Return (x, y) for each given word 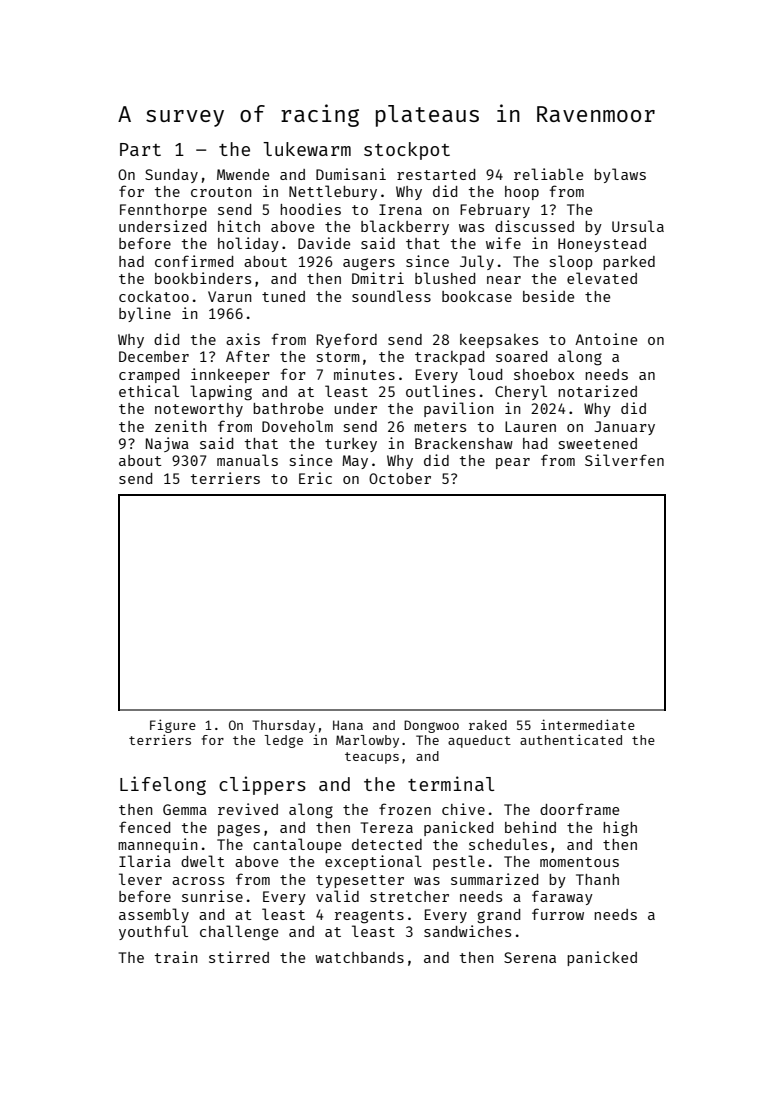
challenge (239, 933)
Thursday (283, 726)
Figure (173, 726)
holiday (248, 244)
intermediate (588, 724)
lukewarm (307, 149)
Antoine (606, 339)
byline (145, 314)
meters (440, 427)
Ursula (638, 226)
